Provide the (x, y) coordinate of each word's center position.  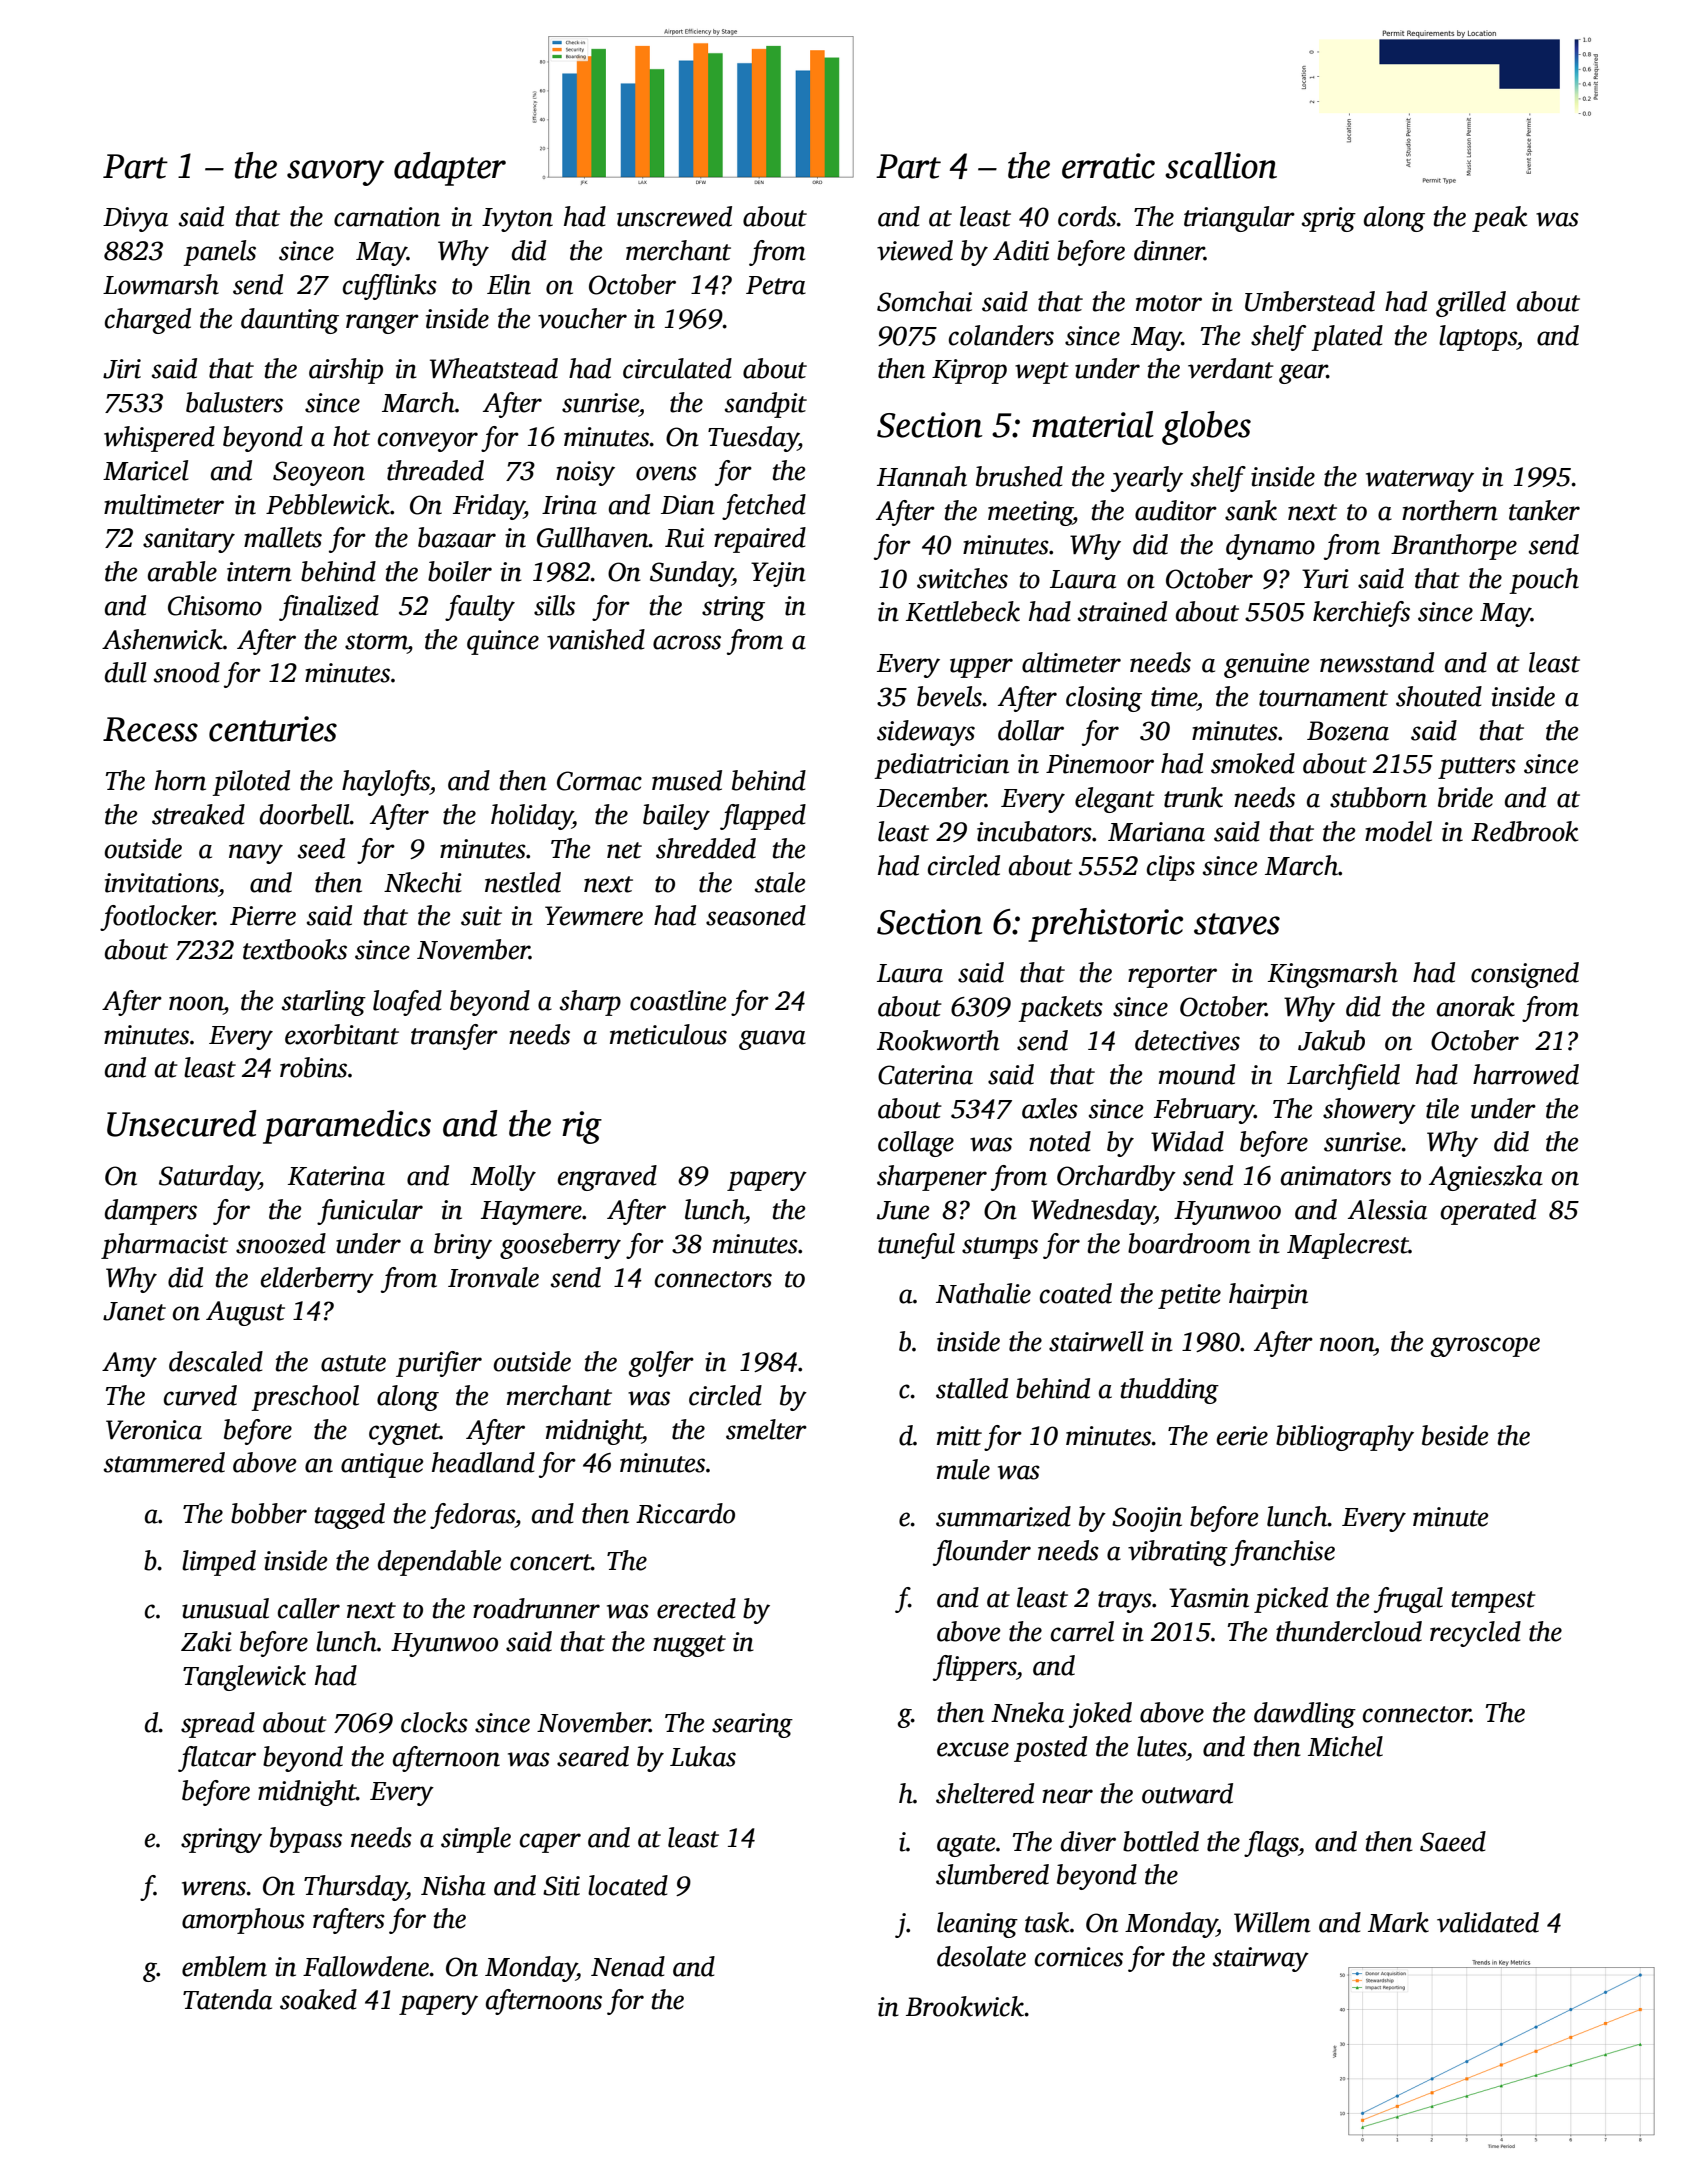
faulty (480, 608)
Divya (135, 219)
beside (1455, 1435)
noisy (585, 473)
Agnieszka (1486, 1178)
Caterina (925, 1075)
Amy (129, 1364)
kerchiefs (1361, 614)
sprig (1329, 219)
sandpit (766, 405)
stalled (972, 1388)
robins (313, 1067)
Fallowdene (366, 1966)
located (628, 1885)
